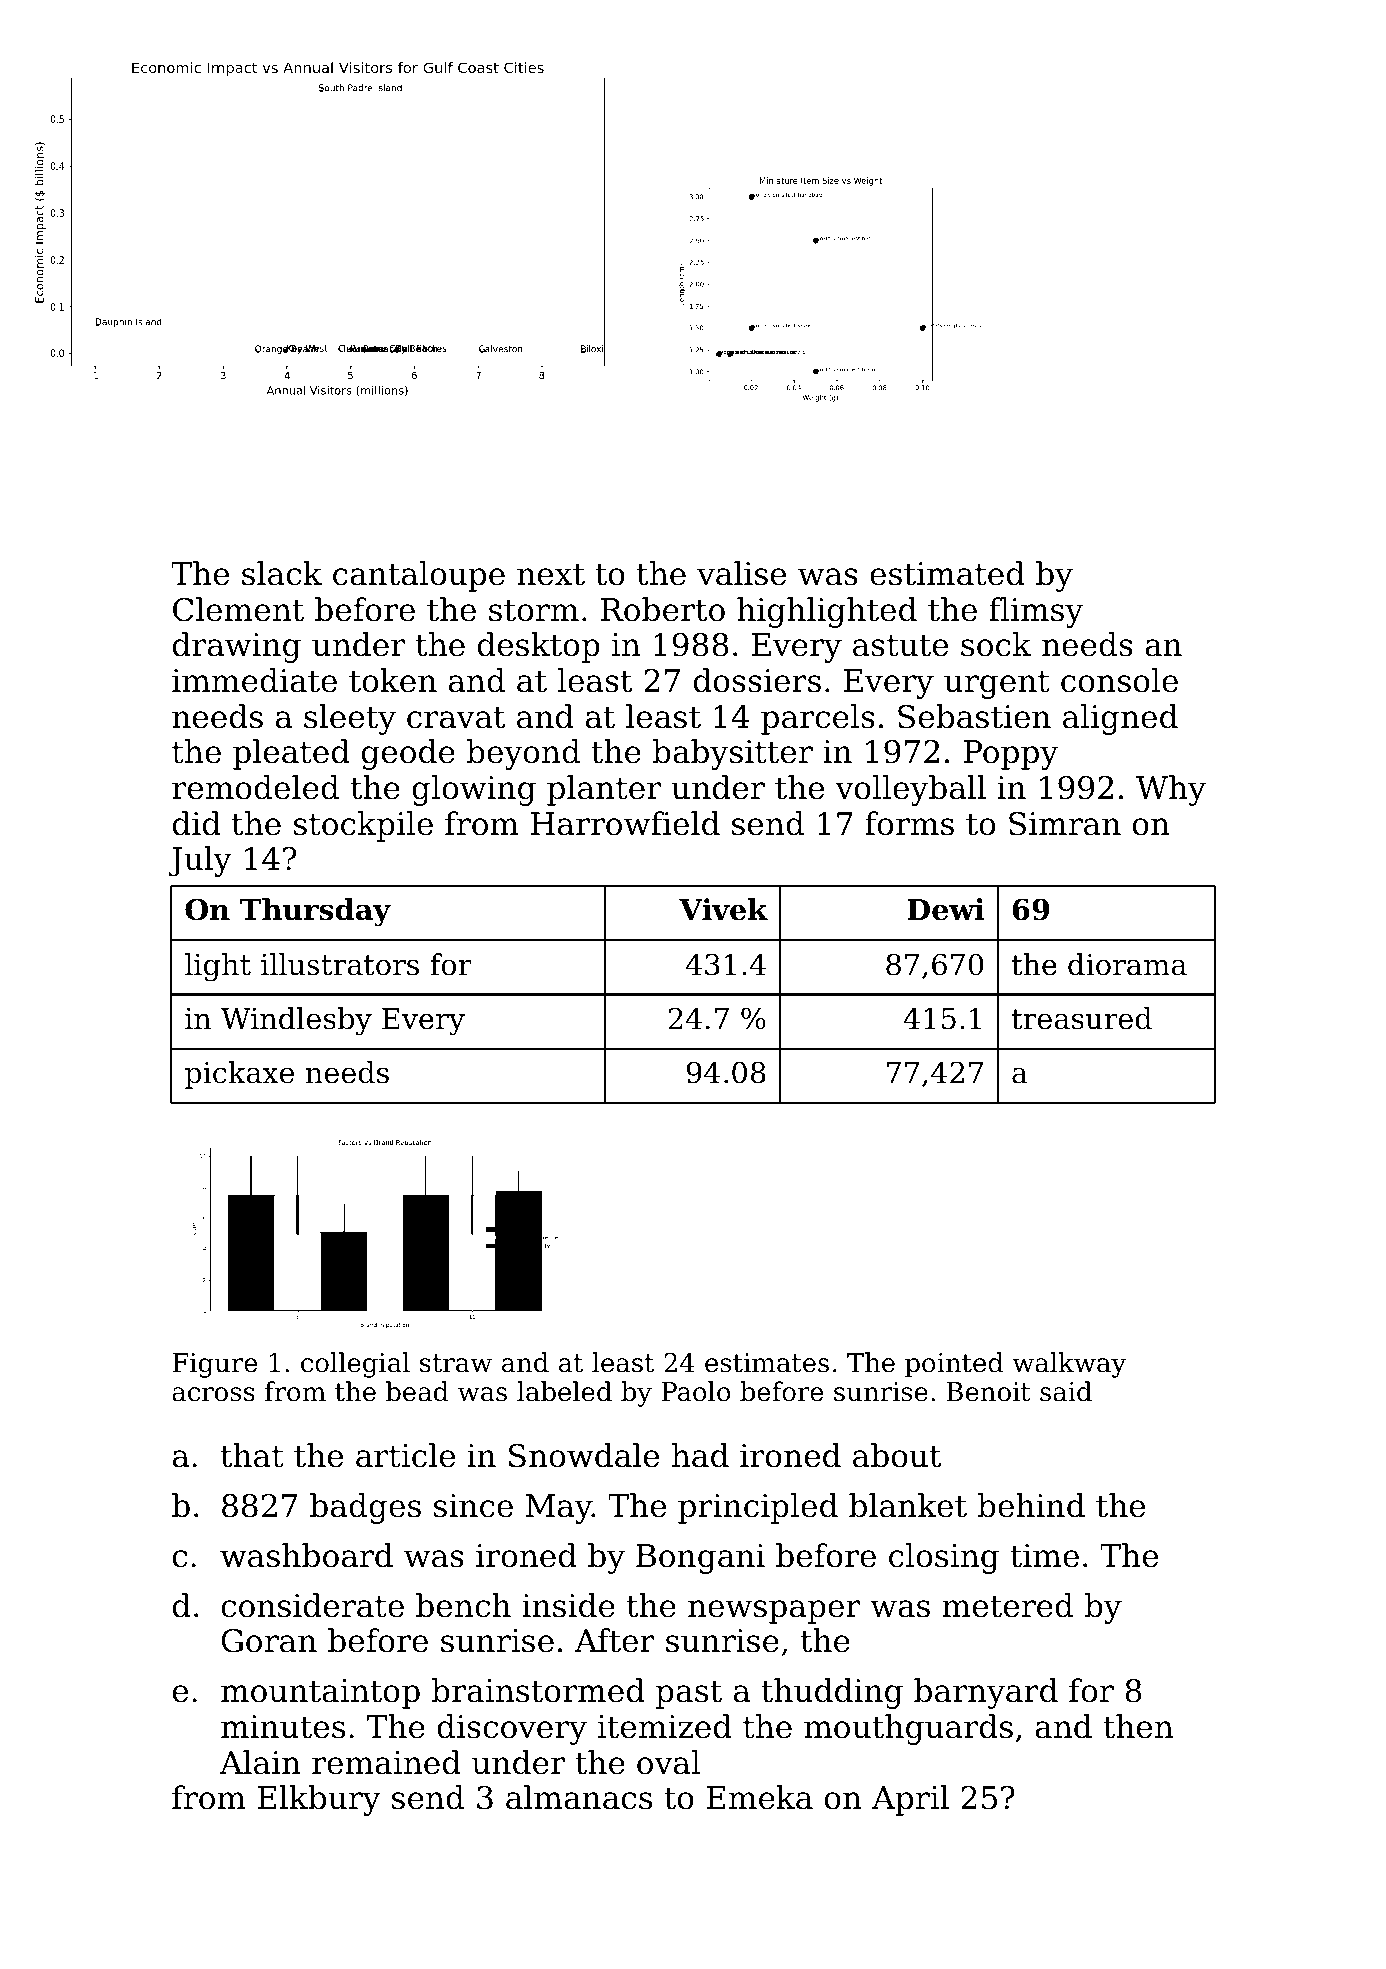  I want to click on pickaxe, so click(239, 1075).
